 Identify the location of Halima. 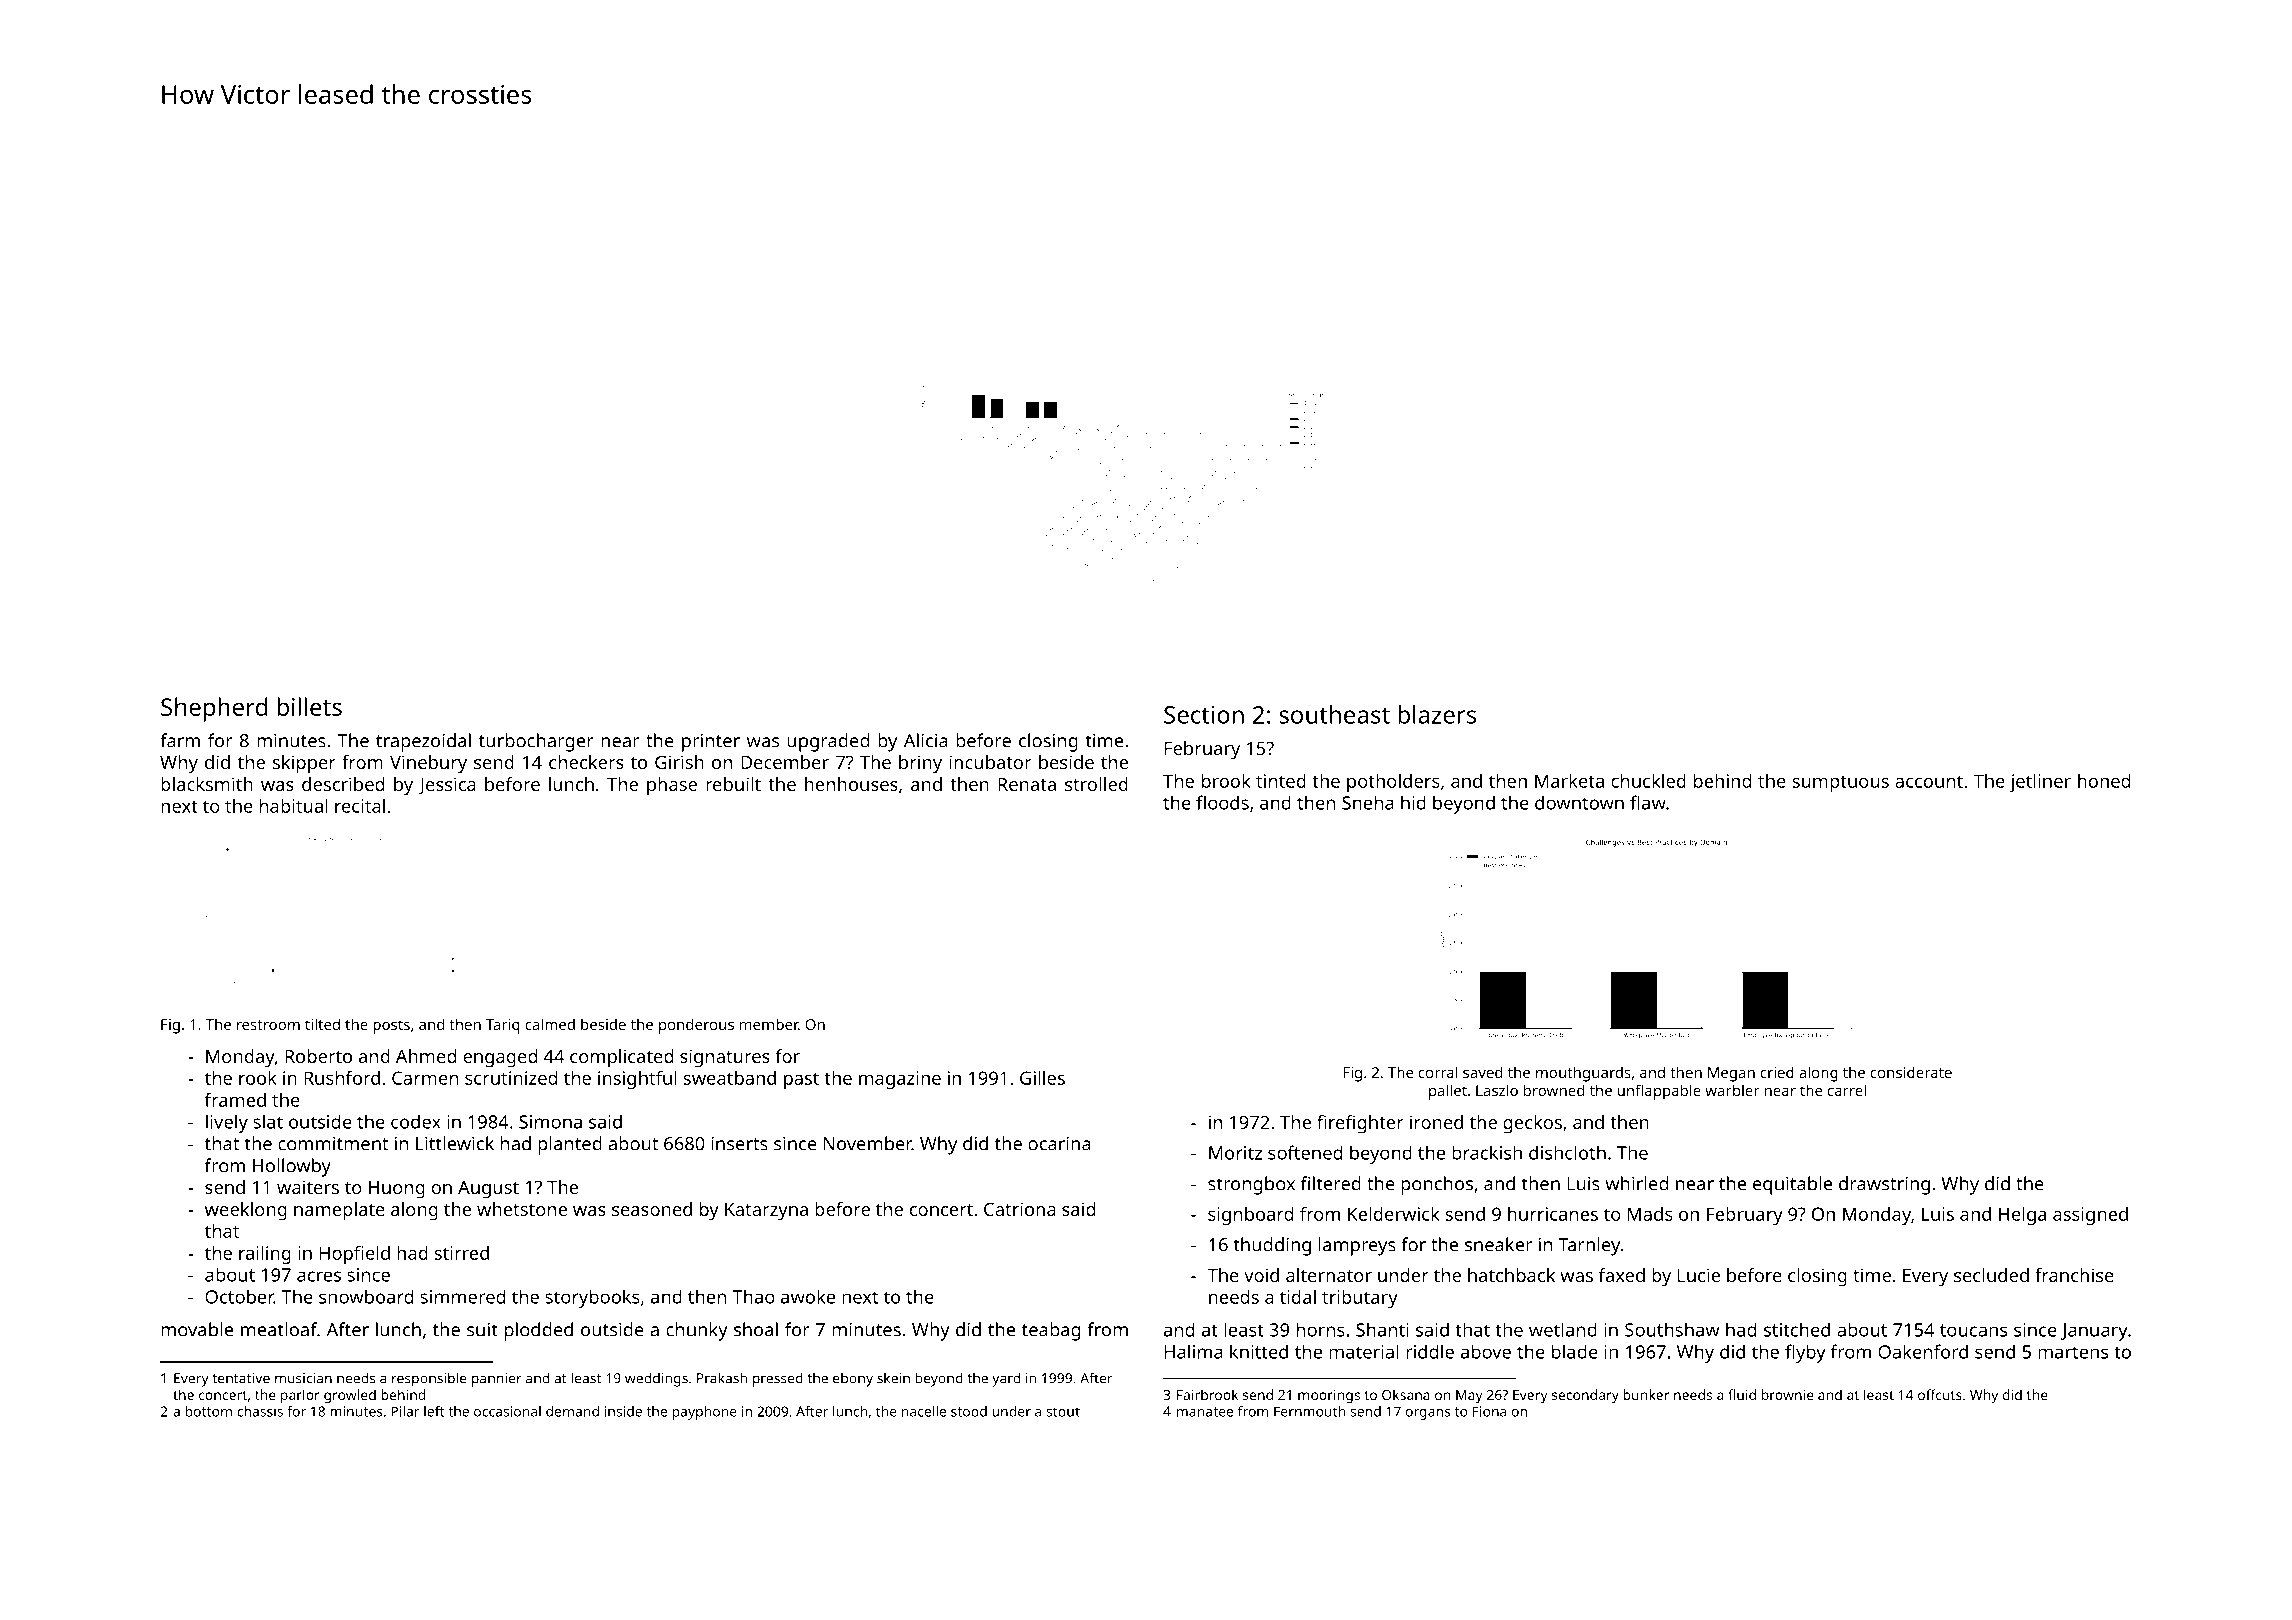
(1194, 1351).
